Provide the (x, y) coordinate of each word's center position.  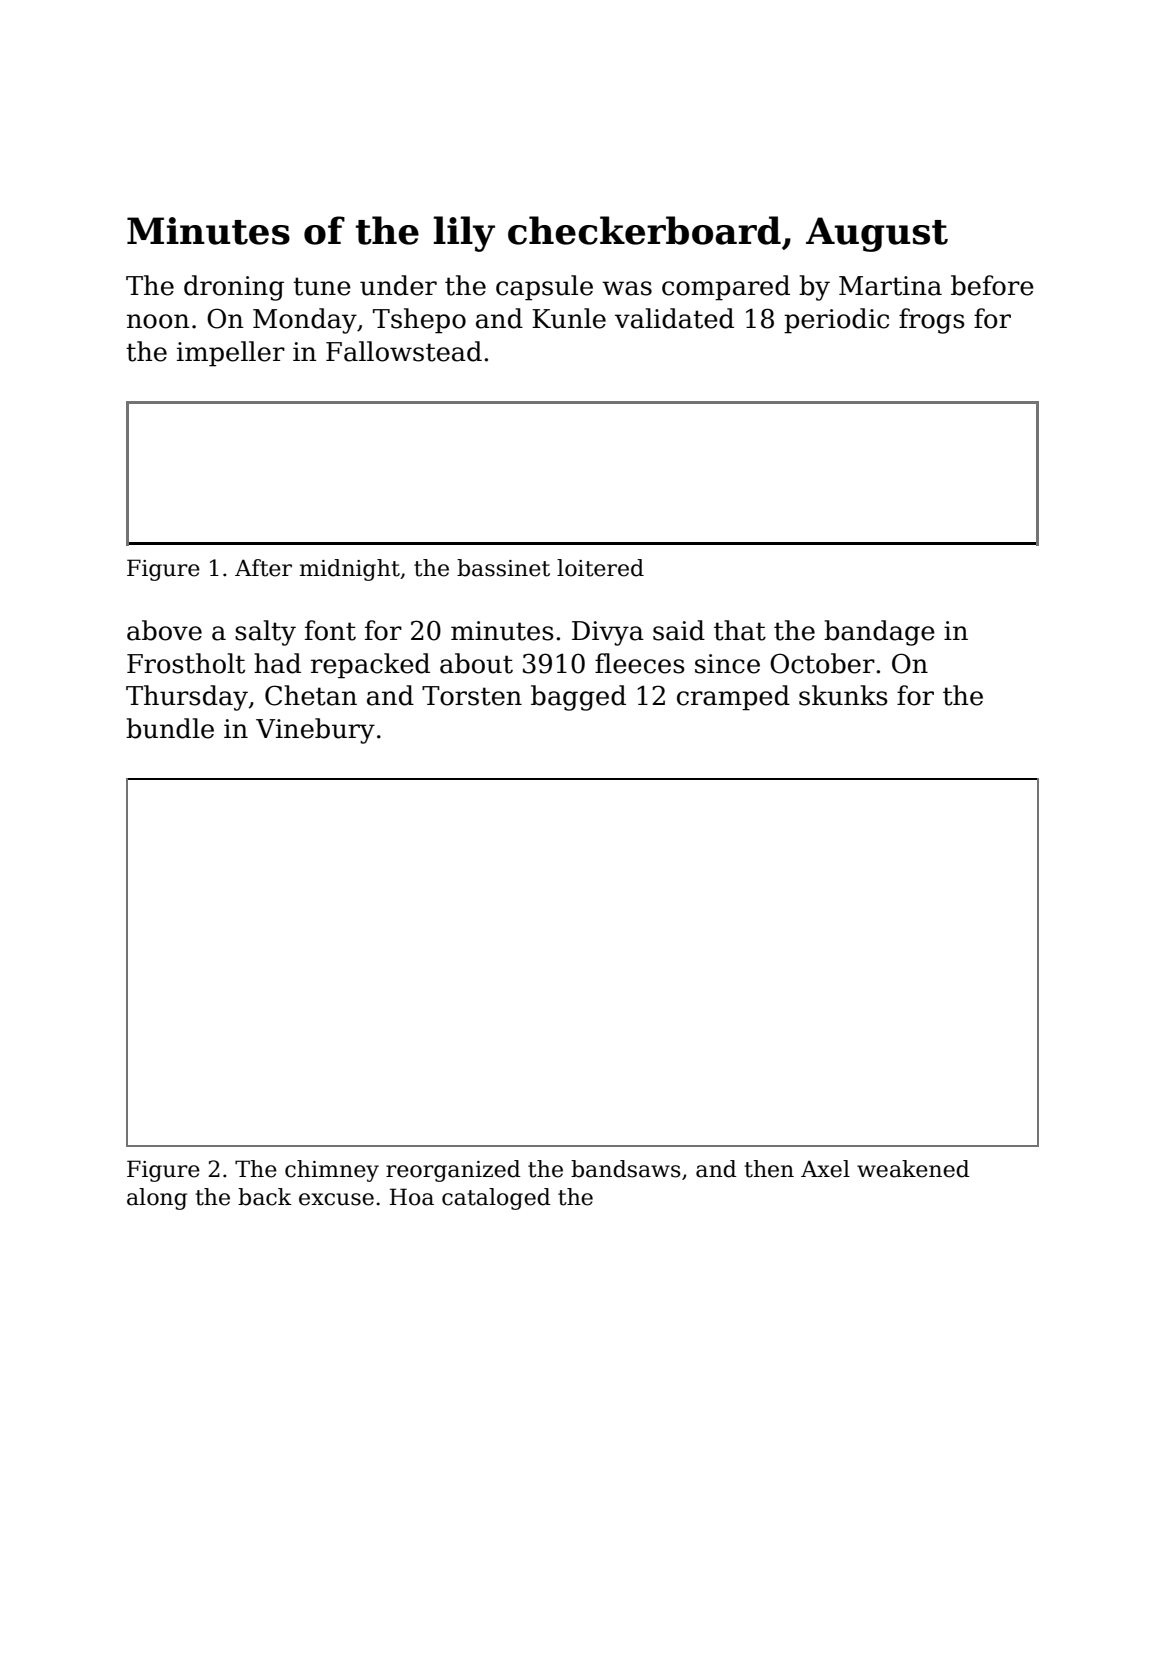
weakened (913, 1169)
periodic (836, 321)
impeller (231, 354)
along (157, 1199)
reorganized (453, 1171)
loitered (600, 568)
